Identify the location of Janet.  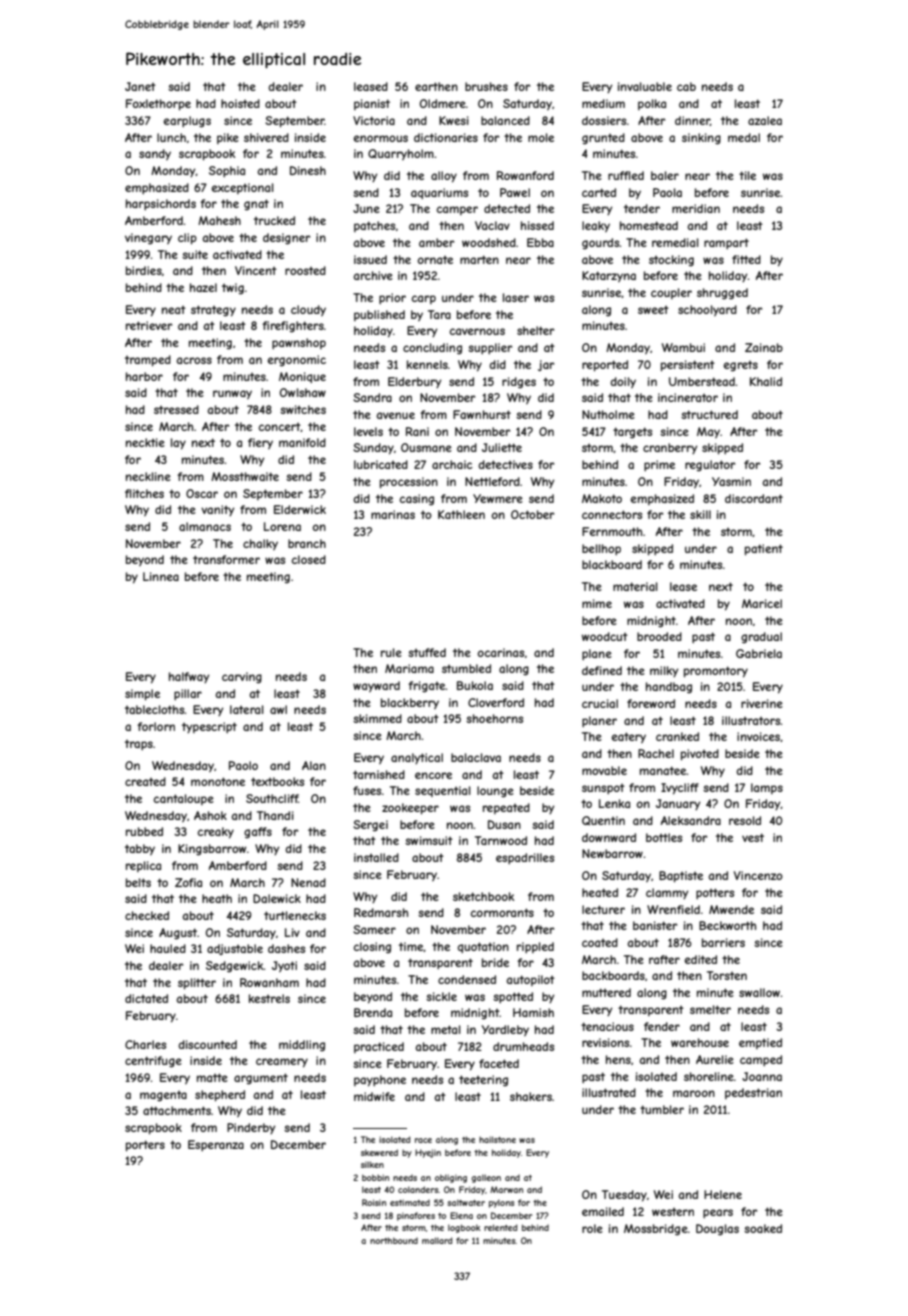
(140, 86).
